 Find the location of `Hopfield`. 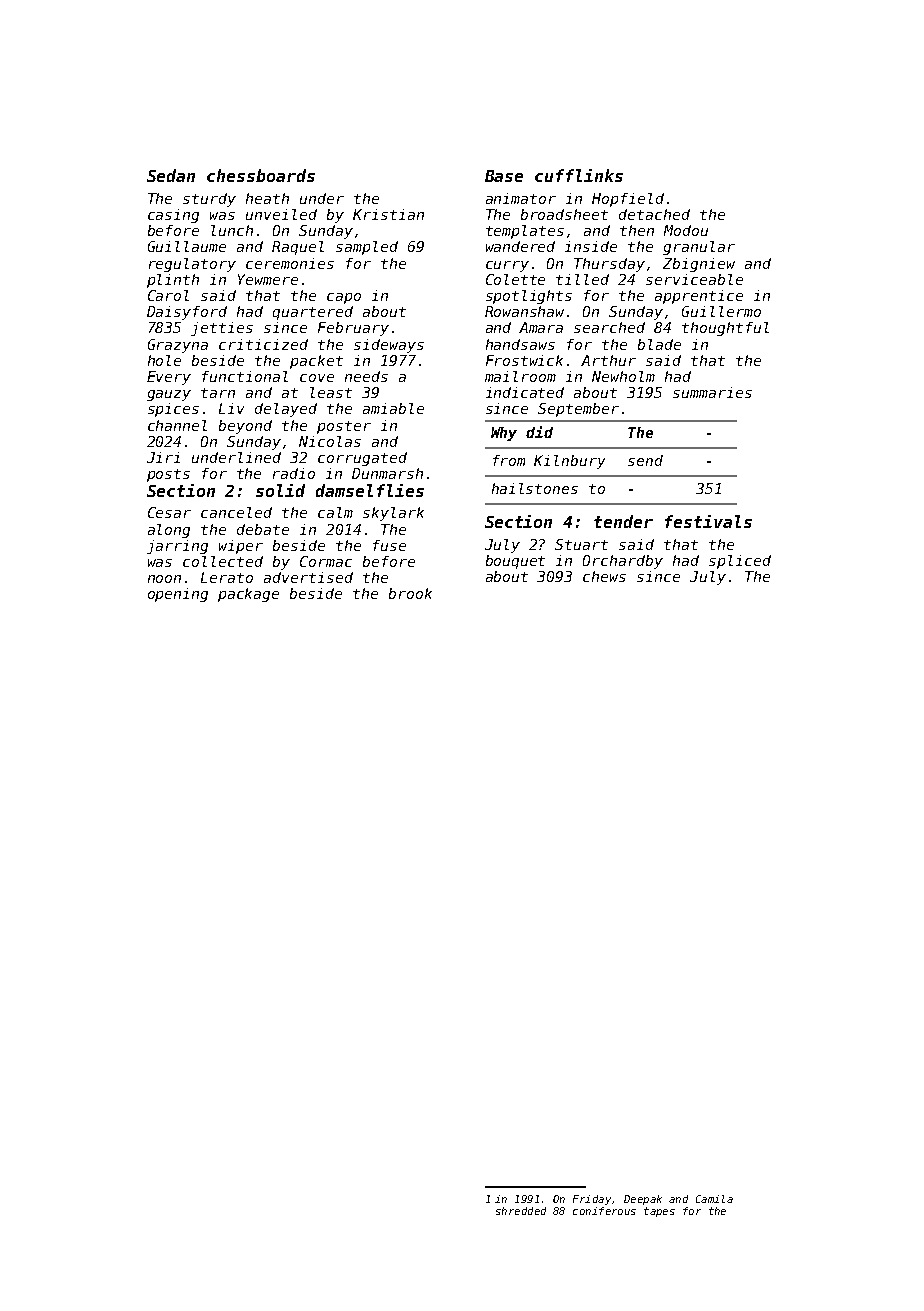

Hopfield is located at coordinates (628, 200).
